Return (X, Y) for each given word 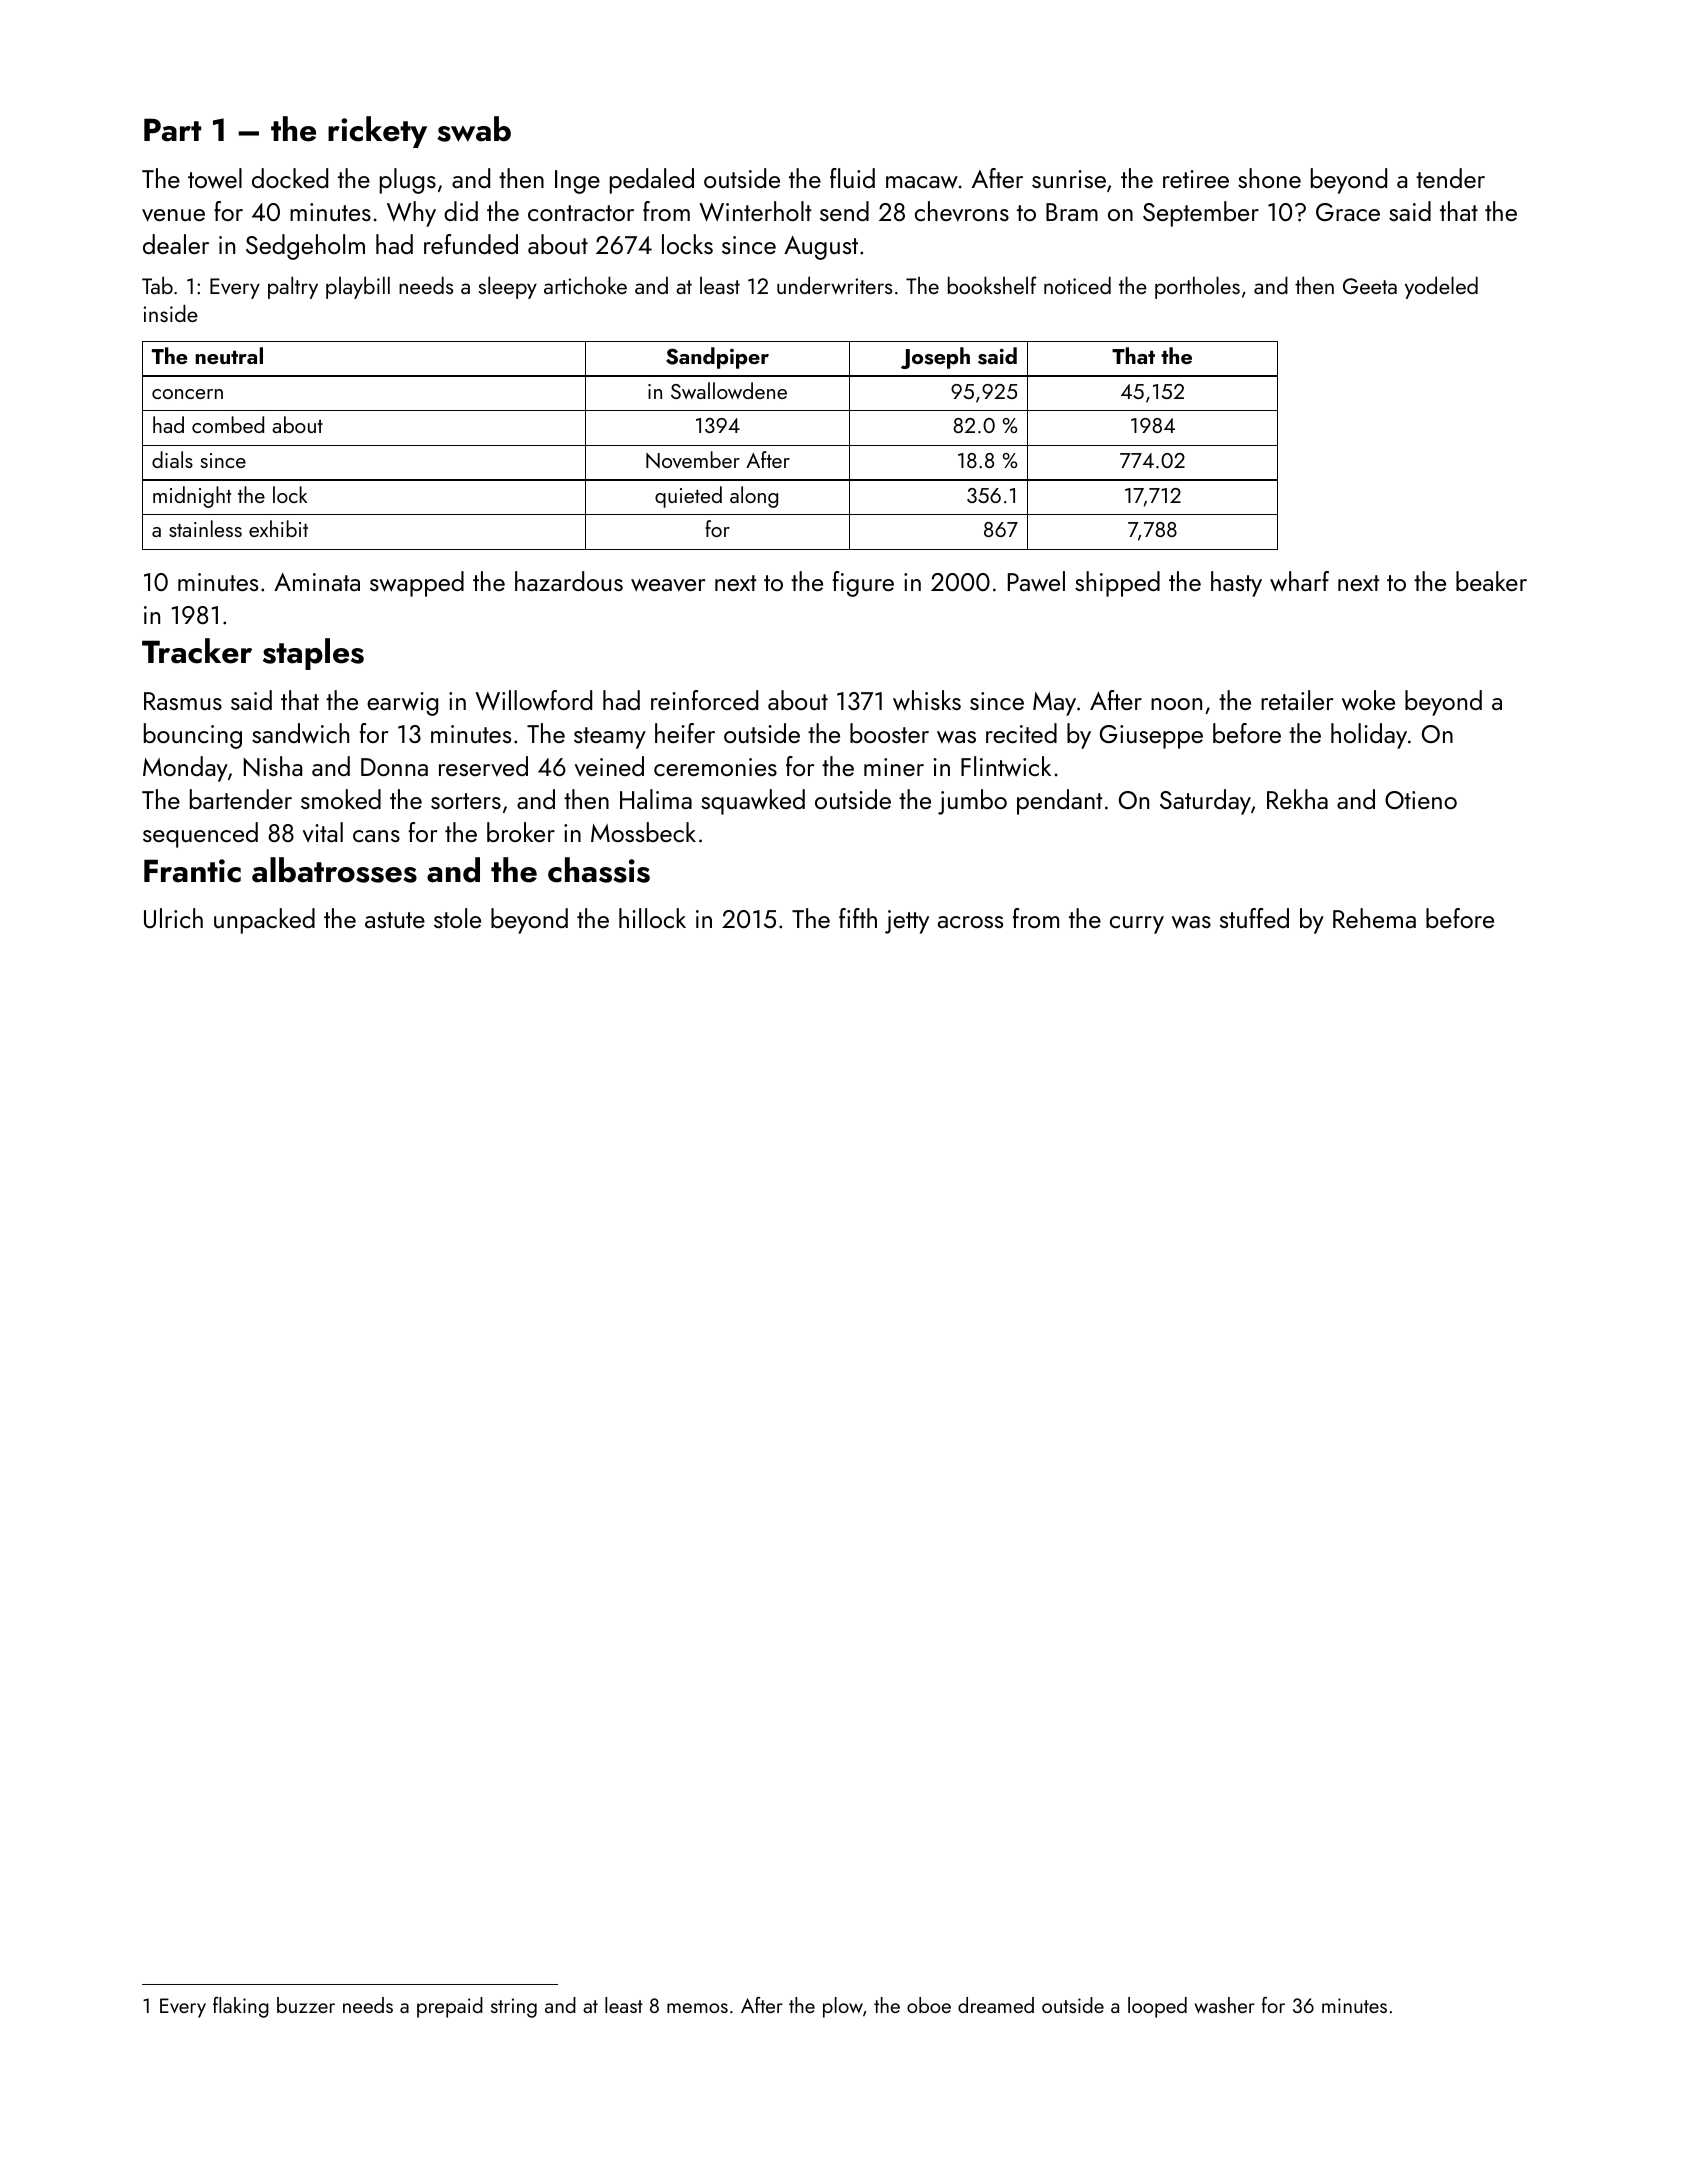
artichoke (585, 285)
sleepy (508, 287)
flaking (241, 2007)
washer (1224, 2005)
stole (457, 918)
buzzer (306, 2005)
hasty (1236, 584)
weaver (668, 585)
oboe (929, 2005)
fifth (858, 918)
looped (1157, 2007)
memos (697, 2008)
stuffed (1254, 918)
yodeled (1441, 287)
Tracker (197, 651)
